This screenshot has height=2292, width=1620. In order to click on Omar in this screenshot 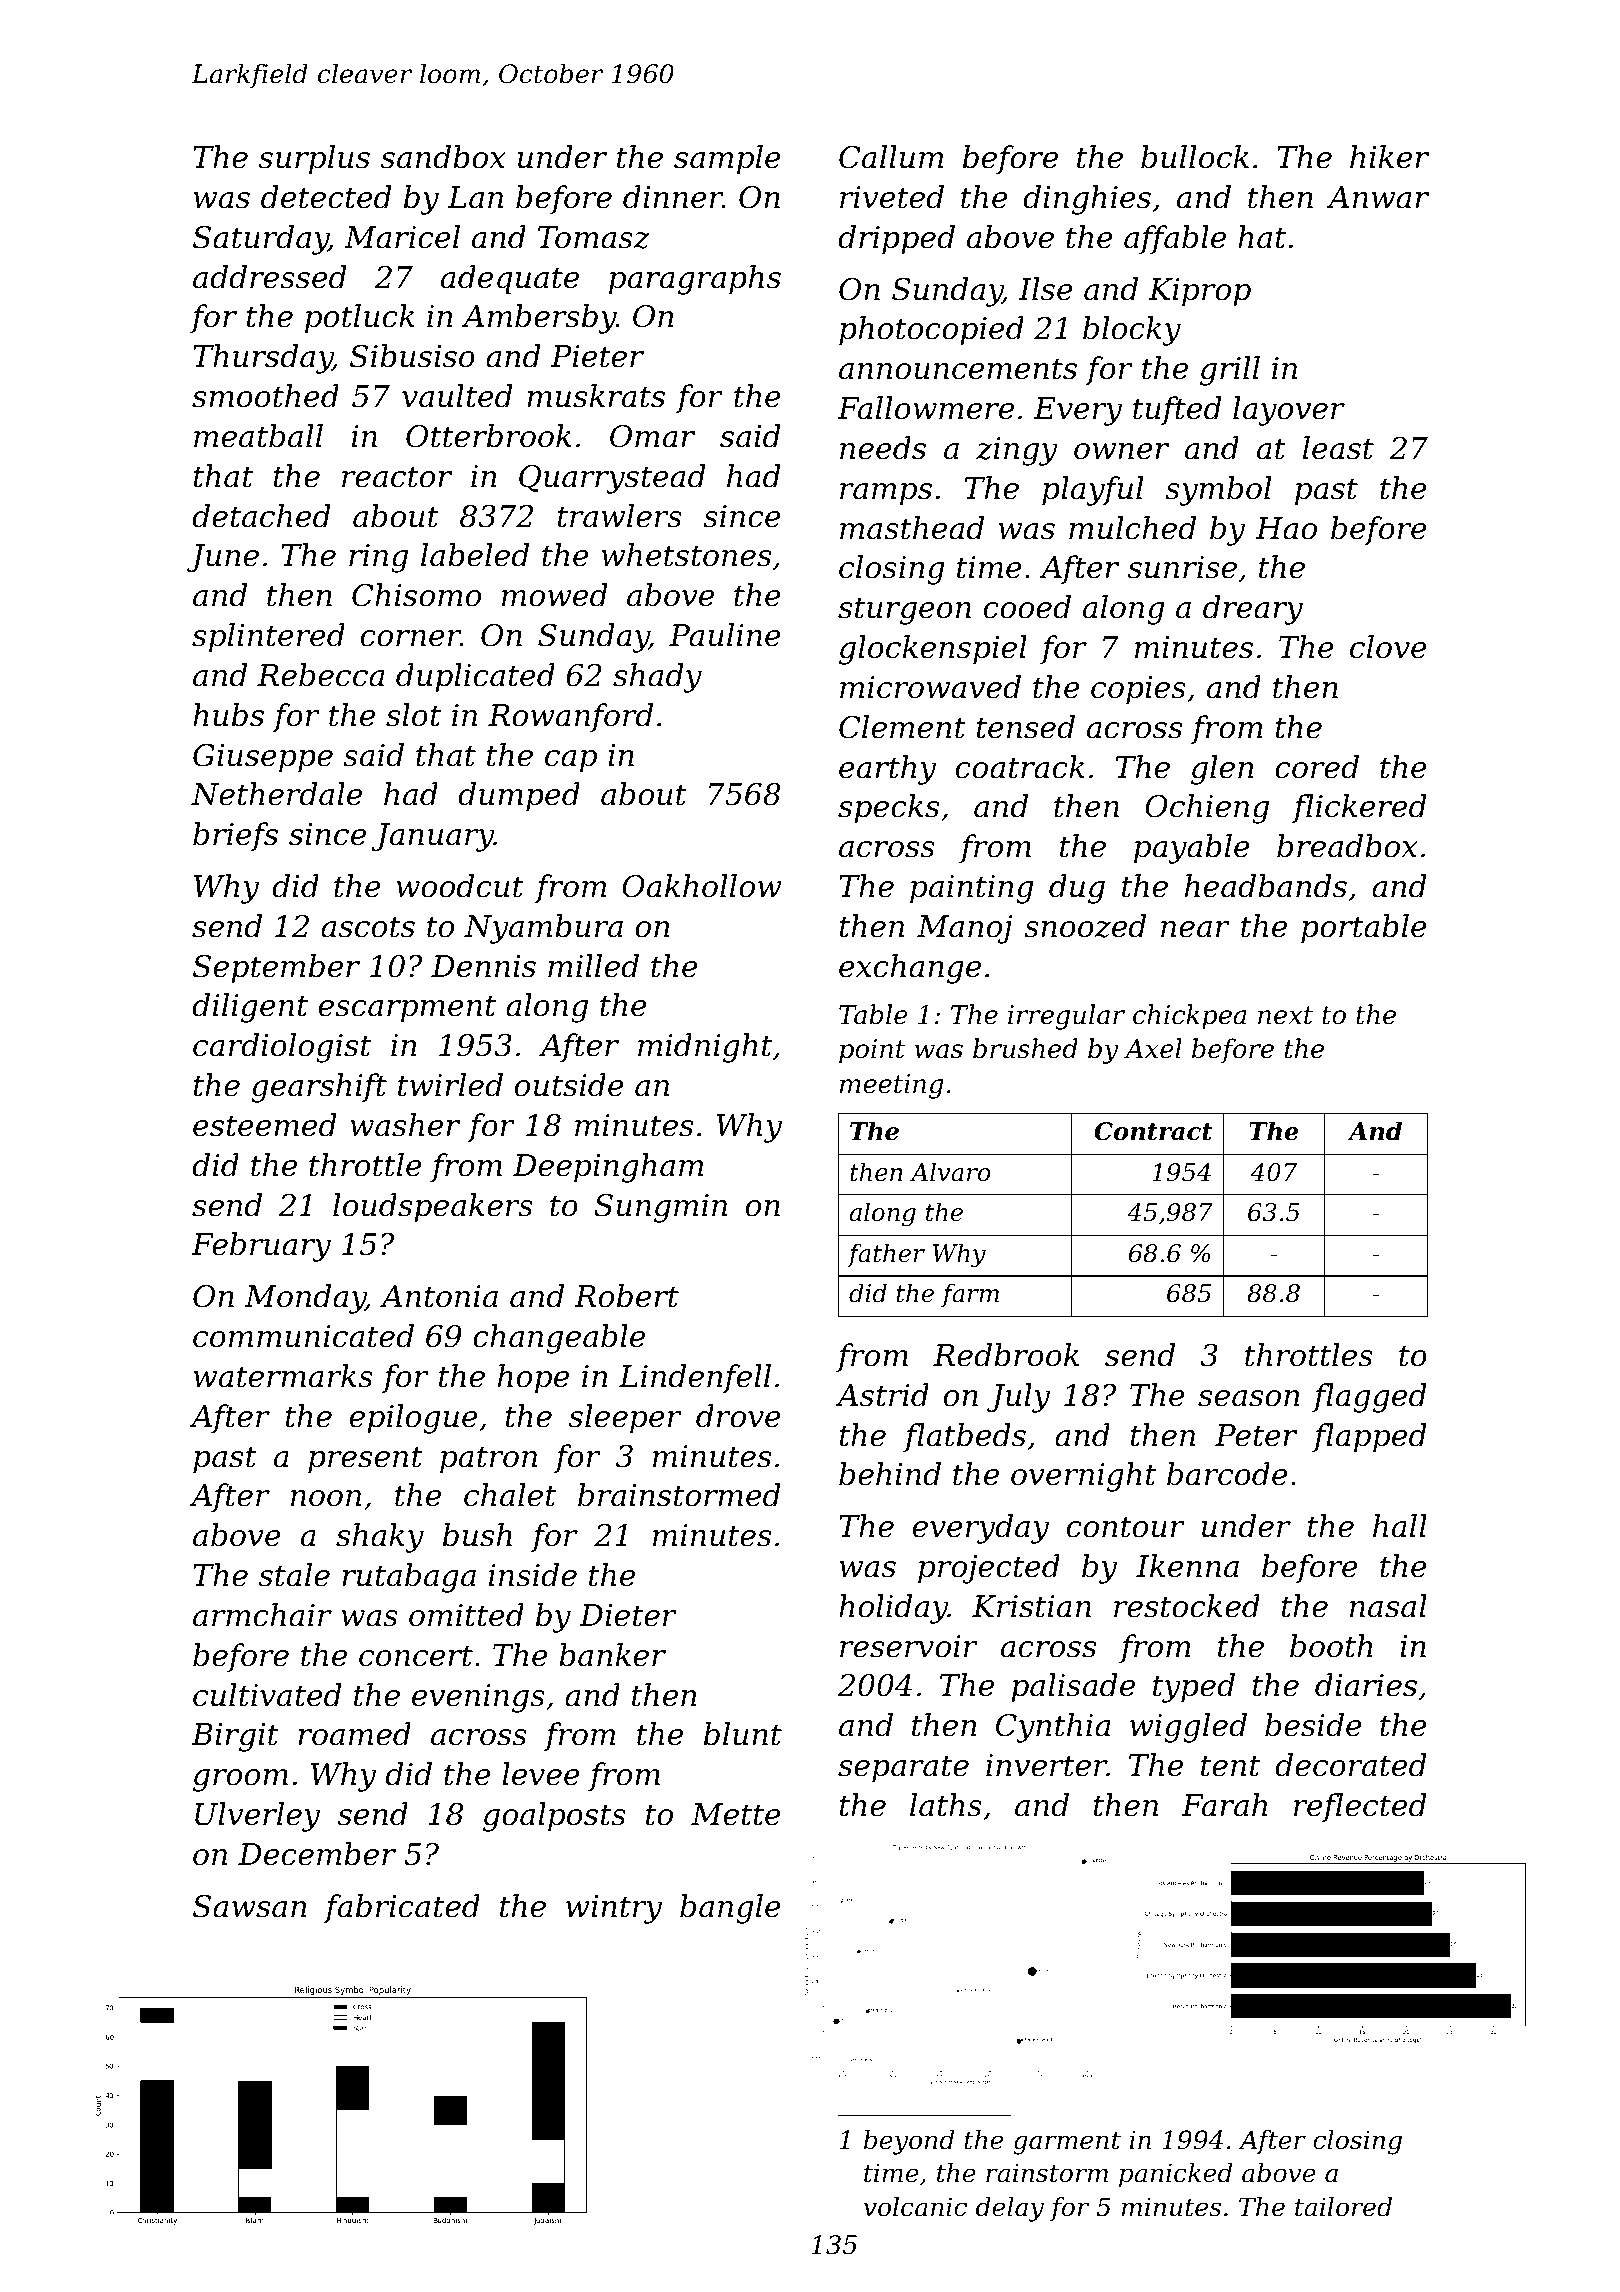, I will do `click(652, 436)`.
